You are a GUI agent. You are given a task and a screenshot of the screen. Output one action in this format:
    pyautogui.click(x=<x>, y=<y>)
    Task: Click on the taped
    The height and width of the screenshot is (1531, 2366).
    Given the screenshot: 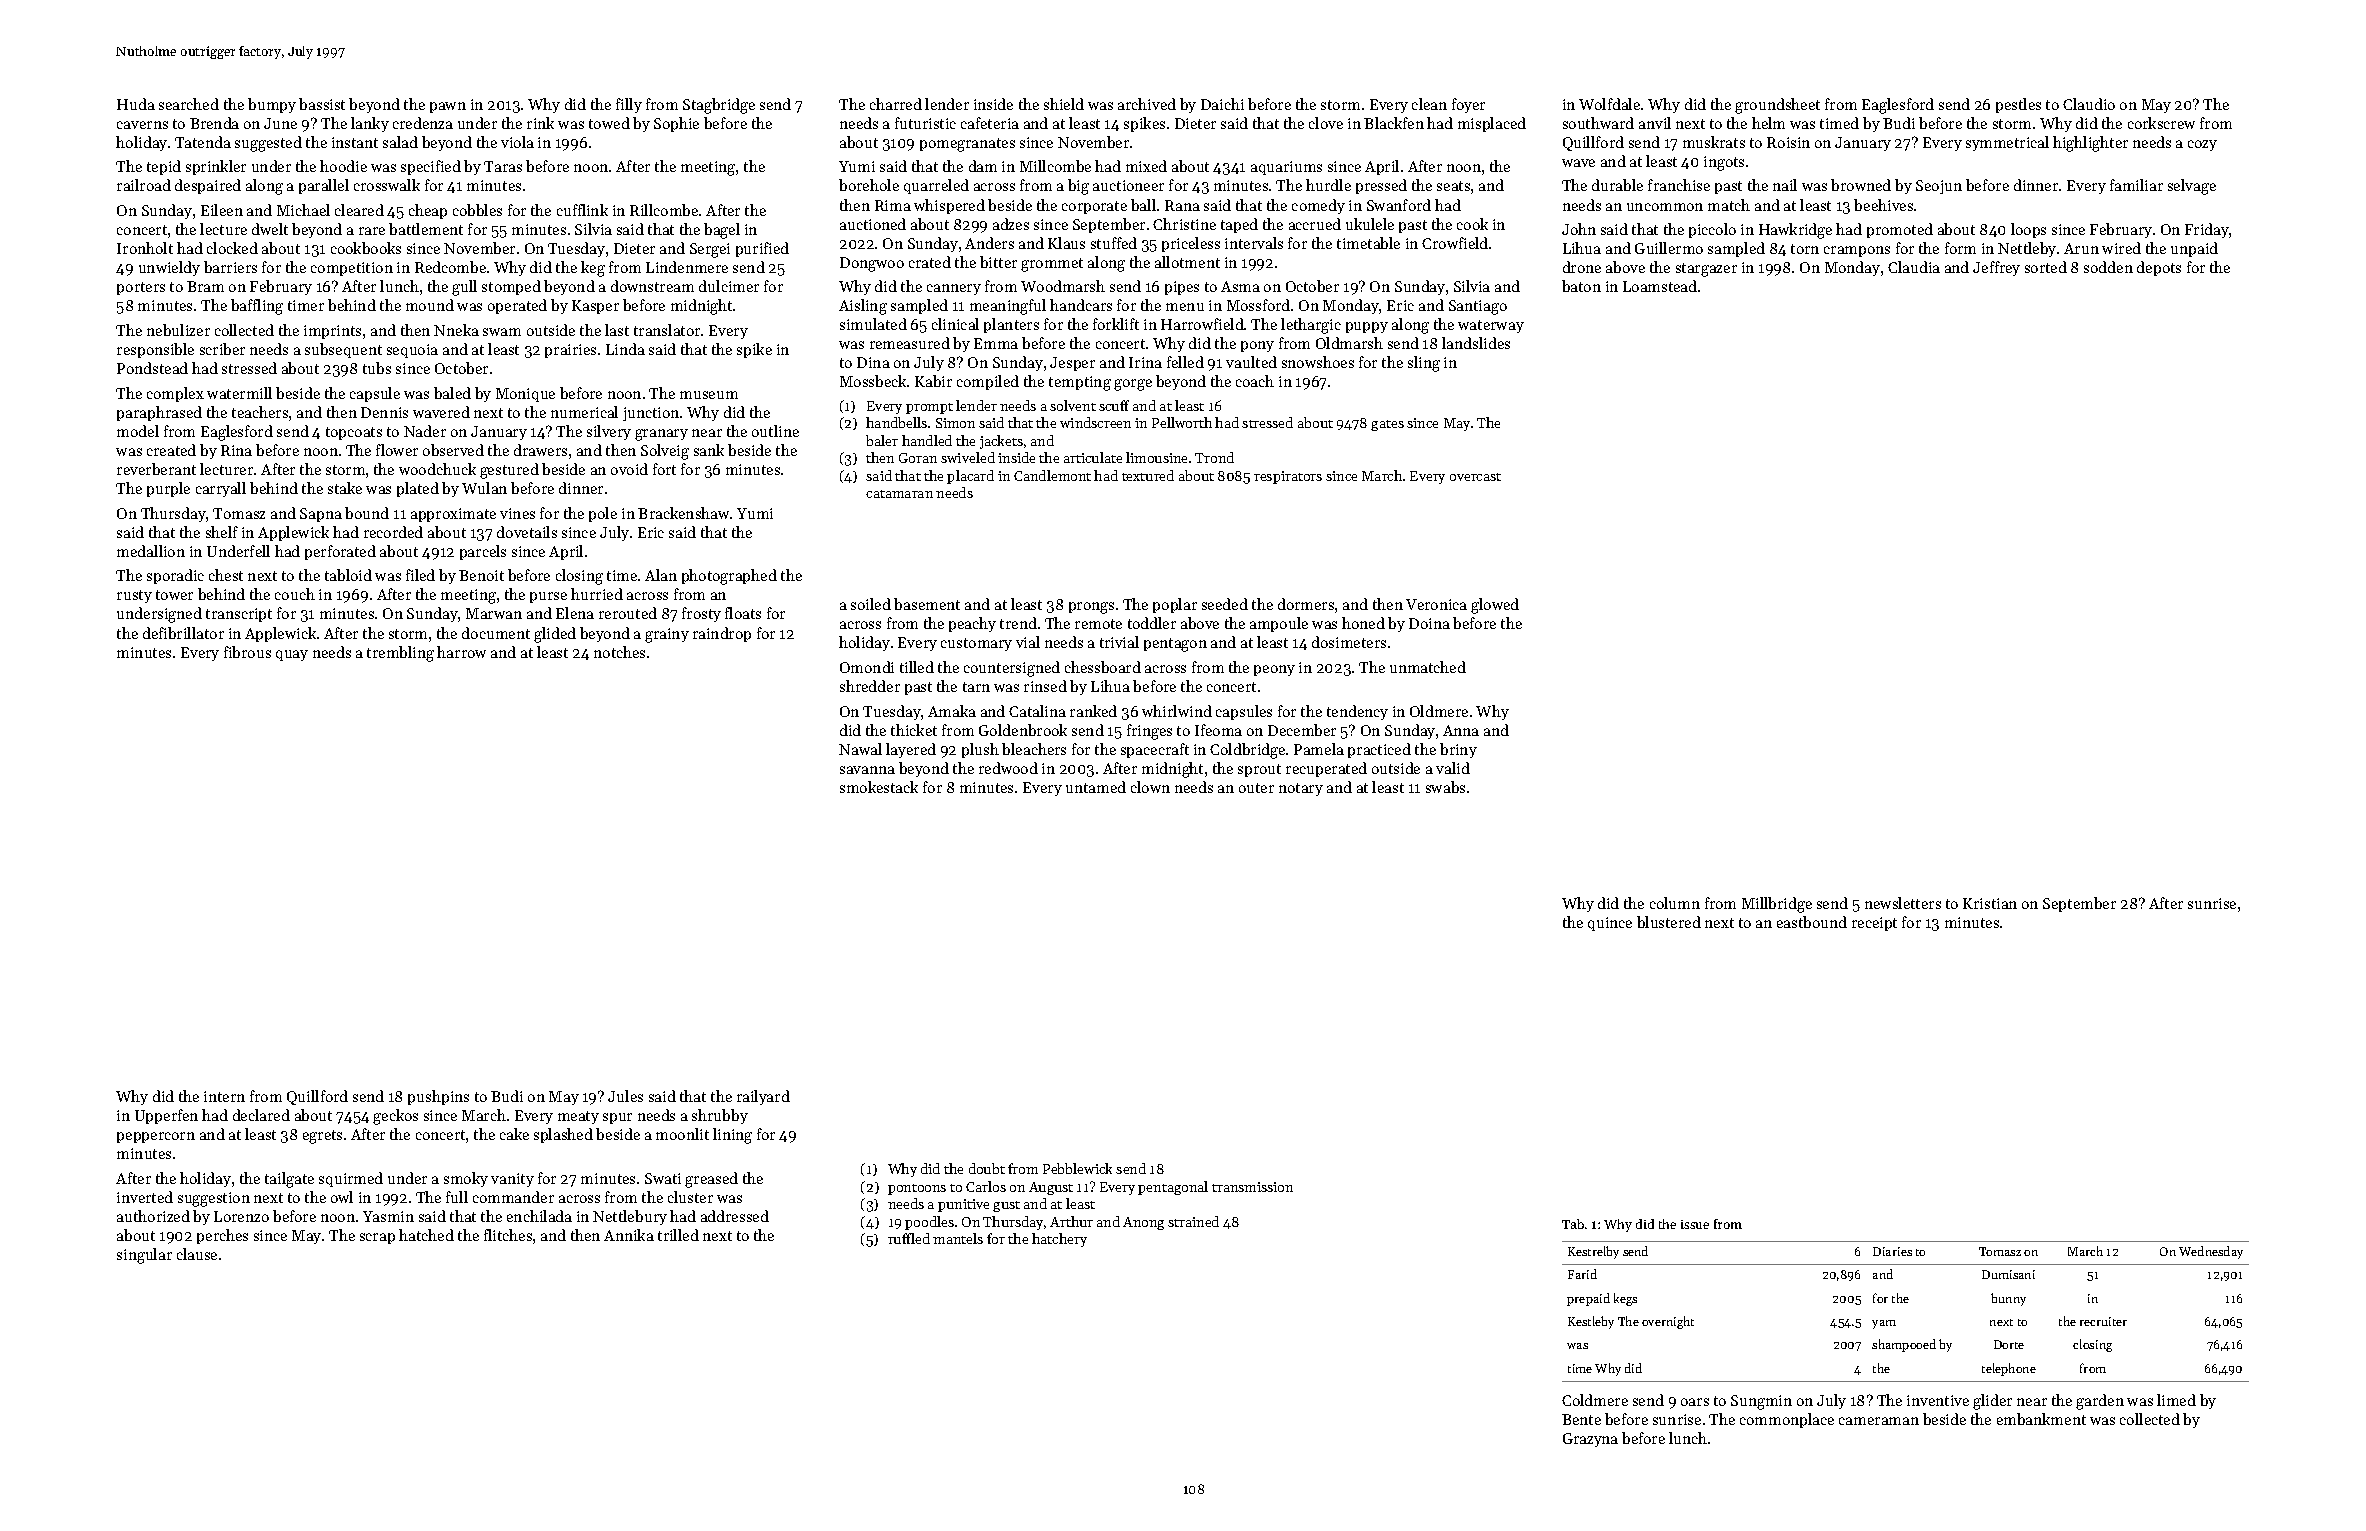 What is the action you would take?
    pyautogui.click(x=1239, y=225)
